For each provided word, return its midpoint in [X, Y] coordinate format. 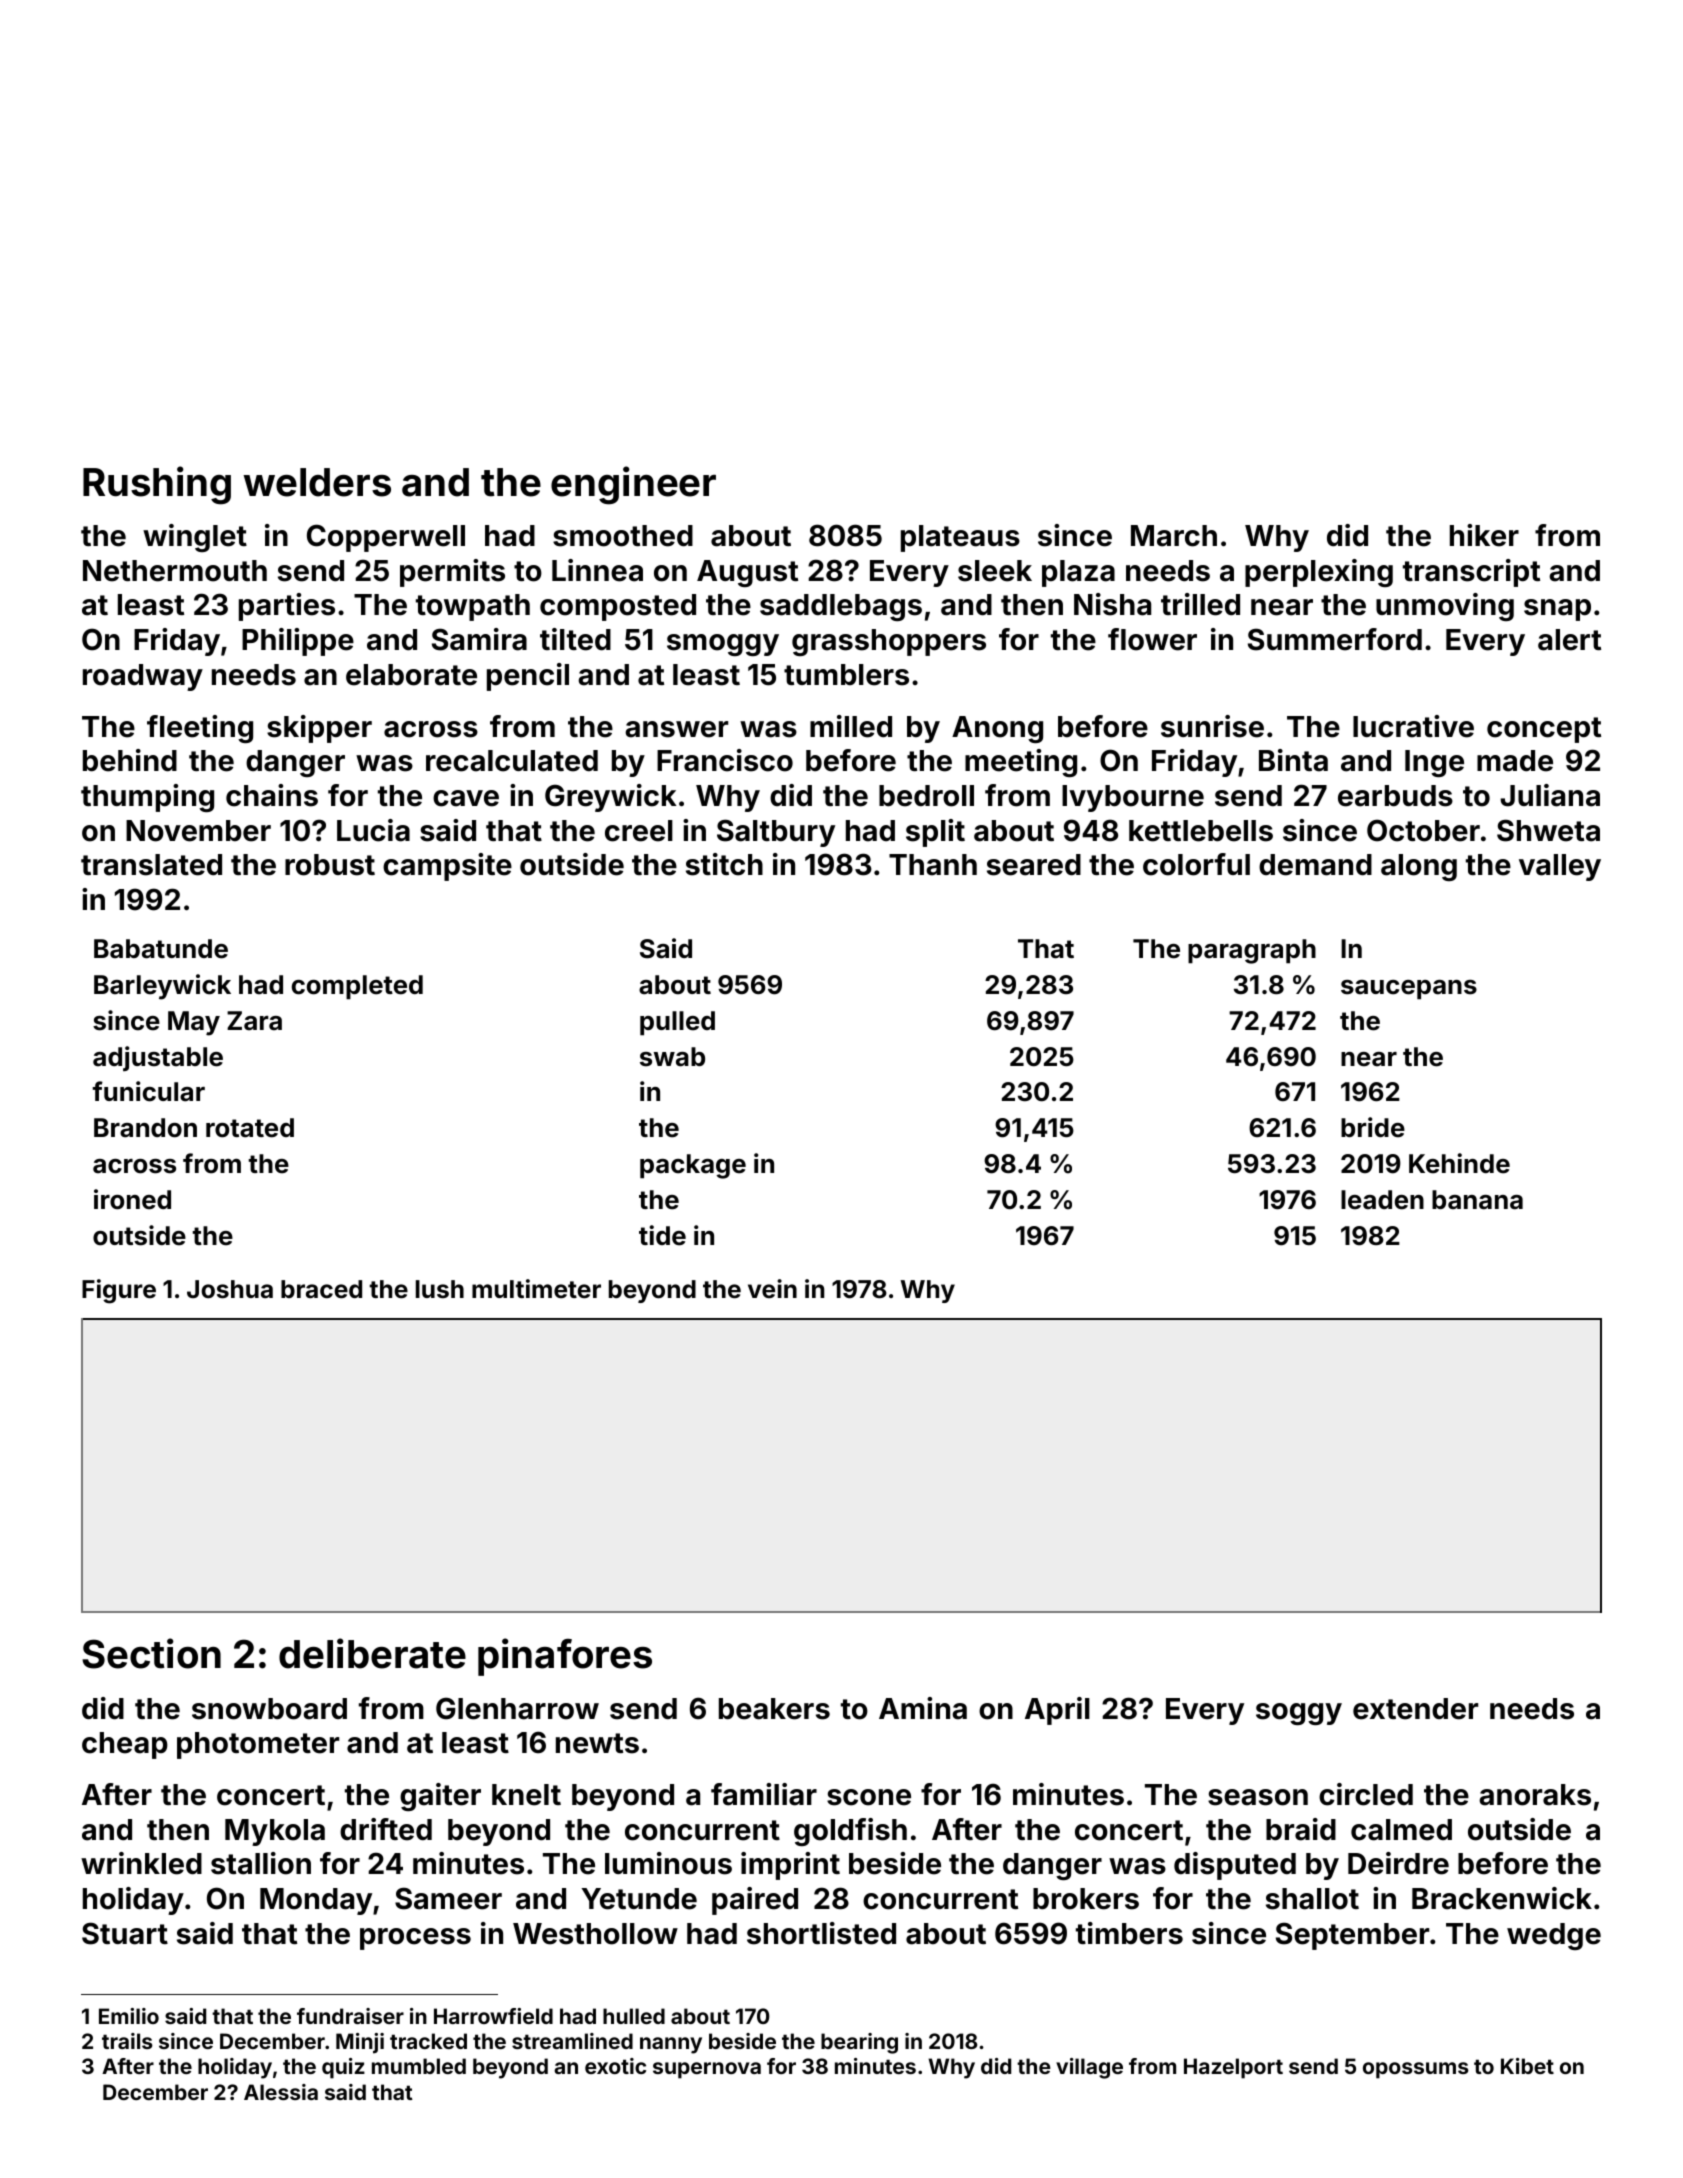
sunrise [1212, 726]
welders [317, 482]
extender [1415, 1709]
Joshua [230, 1289]
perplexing [1319, 573]
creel [639, 831]
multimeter [536, 1289]
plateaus [960, 538]
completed [357, 987]
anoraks [1535, 1795]
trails [127, 2041]
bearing [859, 2043]
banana [1477, 1200]
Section [151, 1653]
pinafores [565, 1657]
